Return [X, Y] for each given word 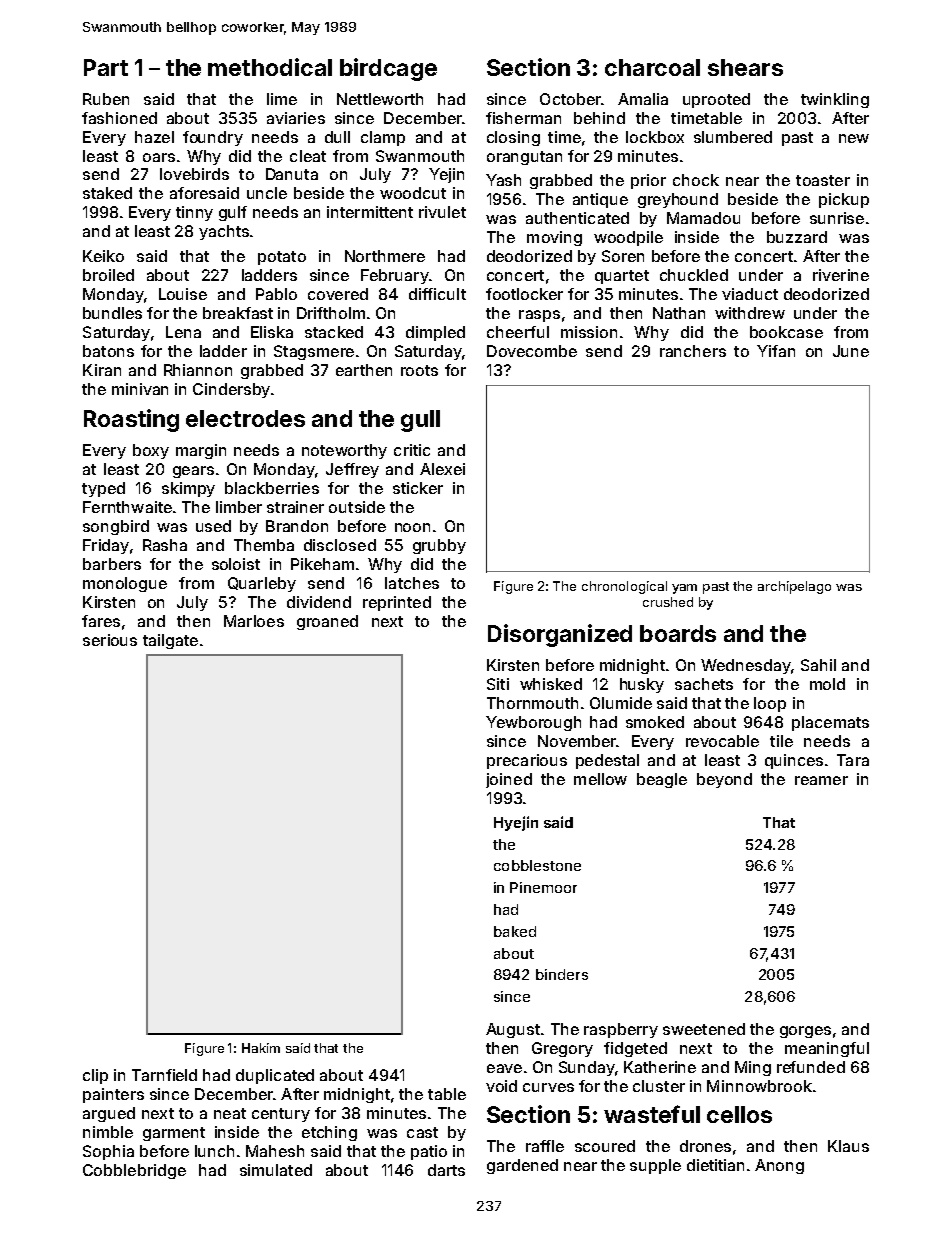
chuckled [694, 275]
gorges [805, 1032]
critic [412, 450]
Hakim [261, 1048]
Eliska [272, 332]
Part [106, 67]
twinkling [835, 100]
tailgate [170, 641]
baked [515, 931]
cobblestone [537, 865]
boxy [151, 451]
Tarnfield [164, 1075]
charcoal [652, 67]
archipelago [794, 587]
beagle [662, 780]
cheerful [518, 332]
